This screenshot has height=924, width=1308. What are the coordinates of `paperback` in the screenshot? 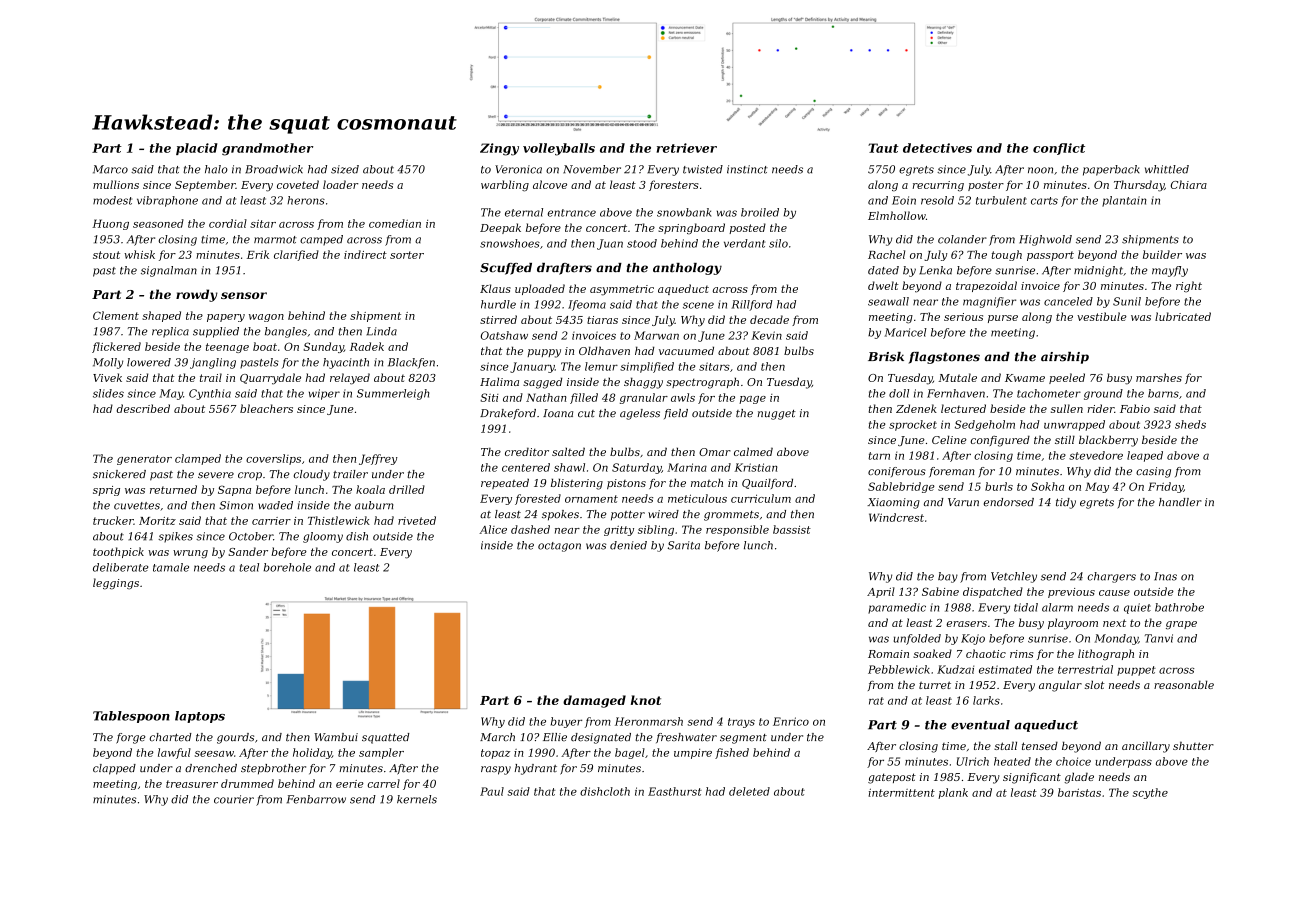 It's located at (1111, 170).
